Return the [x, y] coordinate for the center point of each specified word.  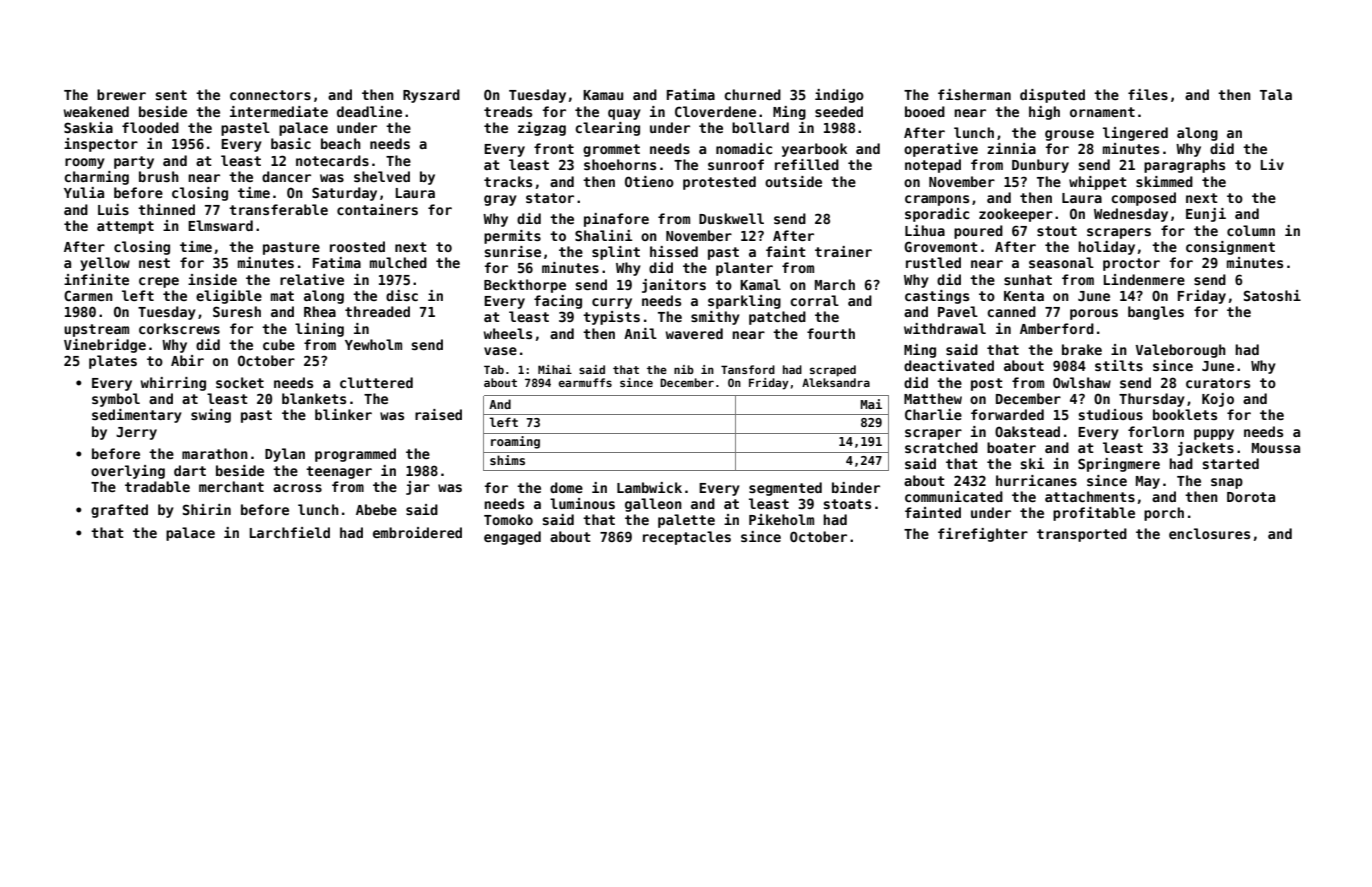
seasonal [1061, 262]
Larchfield [290, 532]
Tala [1276, 94]
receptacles [687, 538]
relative [312, 279]
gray [500, 200]
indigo [839, 96]
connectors [270, 95]
